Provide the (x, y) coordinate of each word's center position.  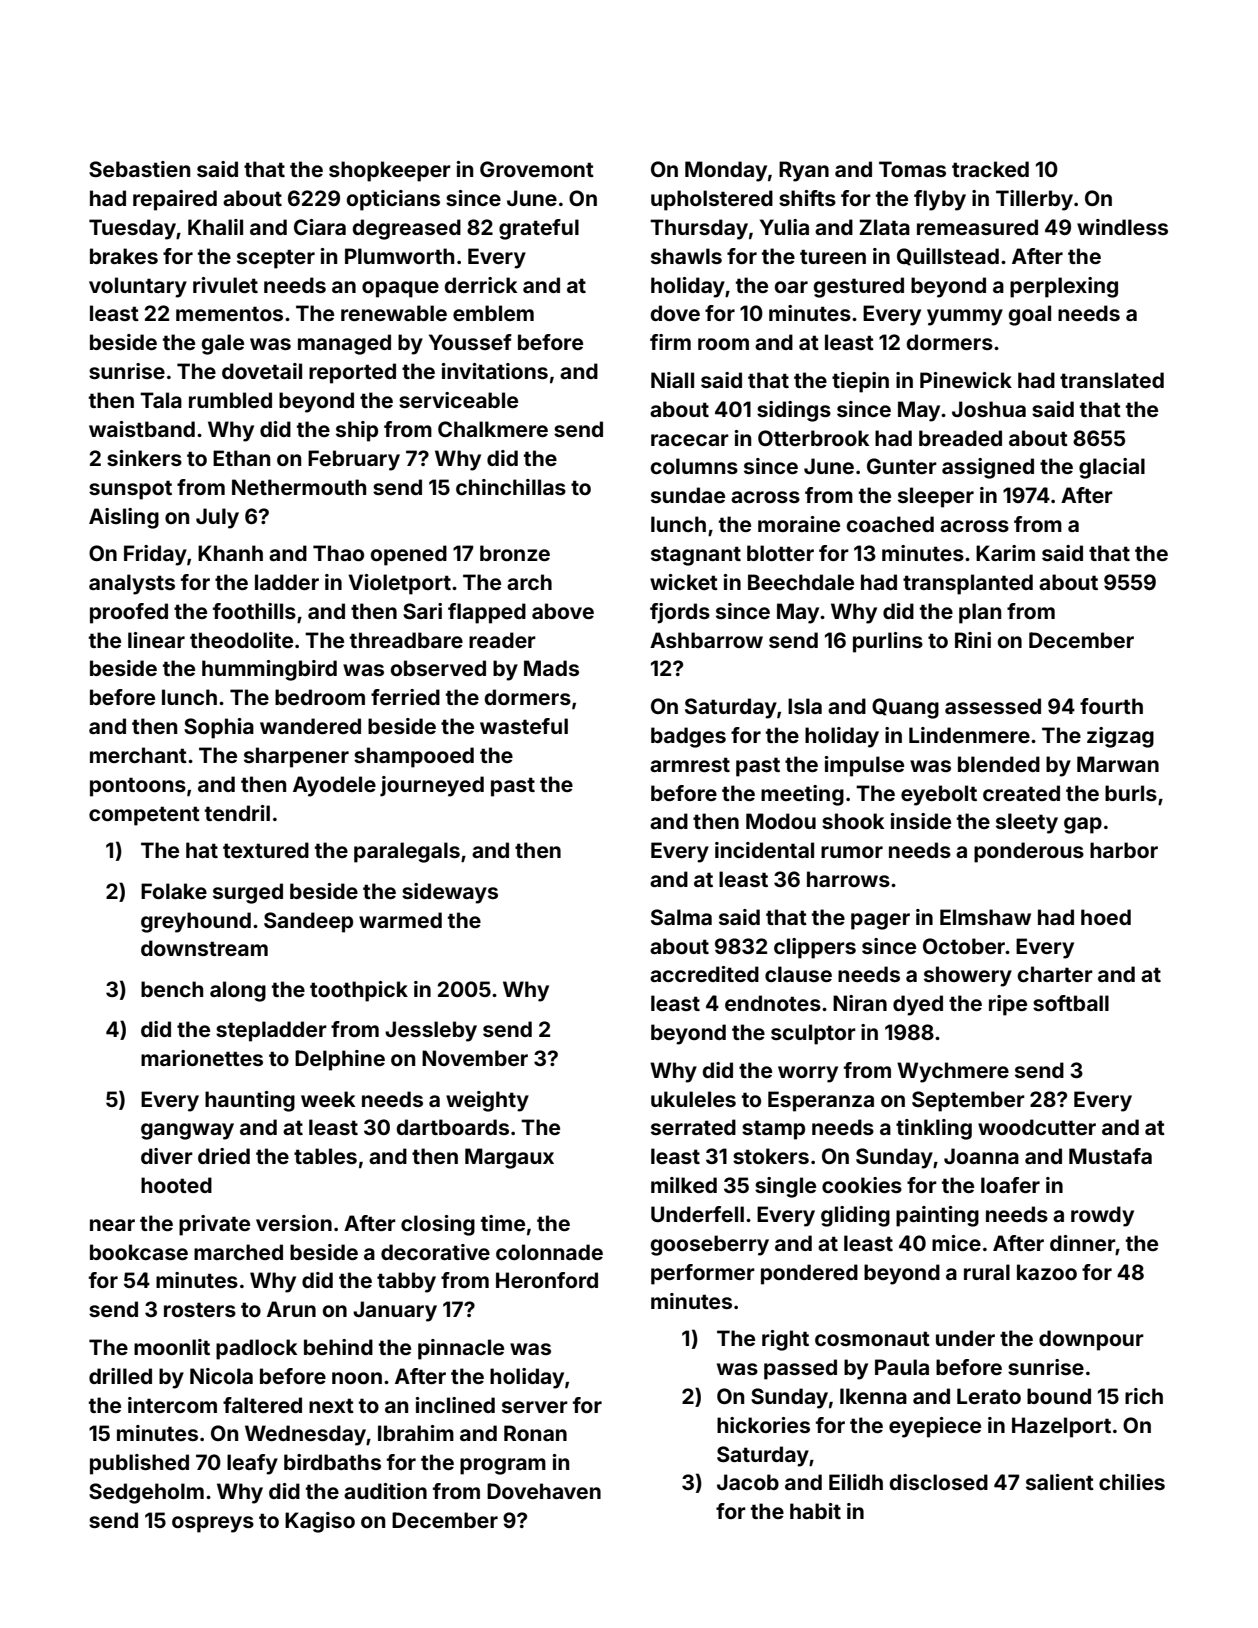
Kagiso (320, 1522)
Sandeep (308, 922)
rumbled (230, 400)
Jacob (748, 1482)
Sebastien (139, 169)
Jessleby (431, 1031)
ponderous (1029, 852)
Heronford (547, 1280)
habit (815, 1511)
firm (670, 342)
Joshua (989, 409)
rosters (200, 1309)
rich (1144, 1396)
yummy (965, 317)
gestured (858, 287)
